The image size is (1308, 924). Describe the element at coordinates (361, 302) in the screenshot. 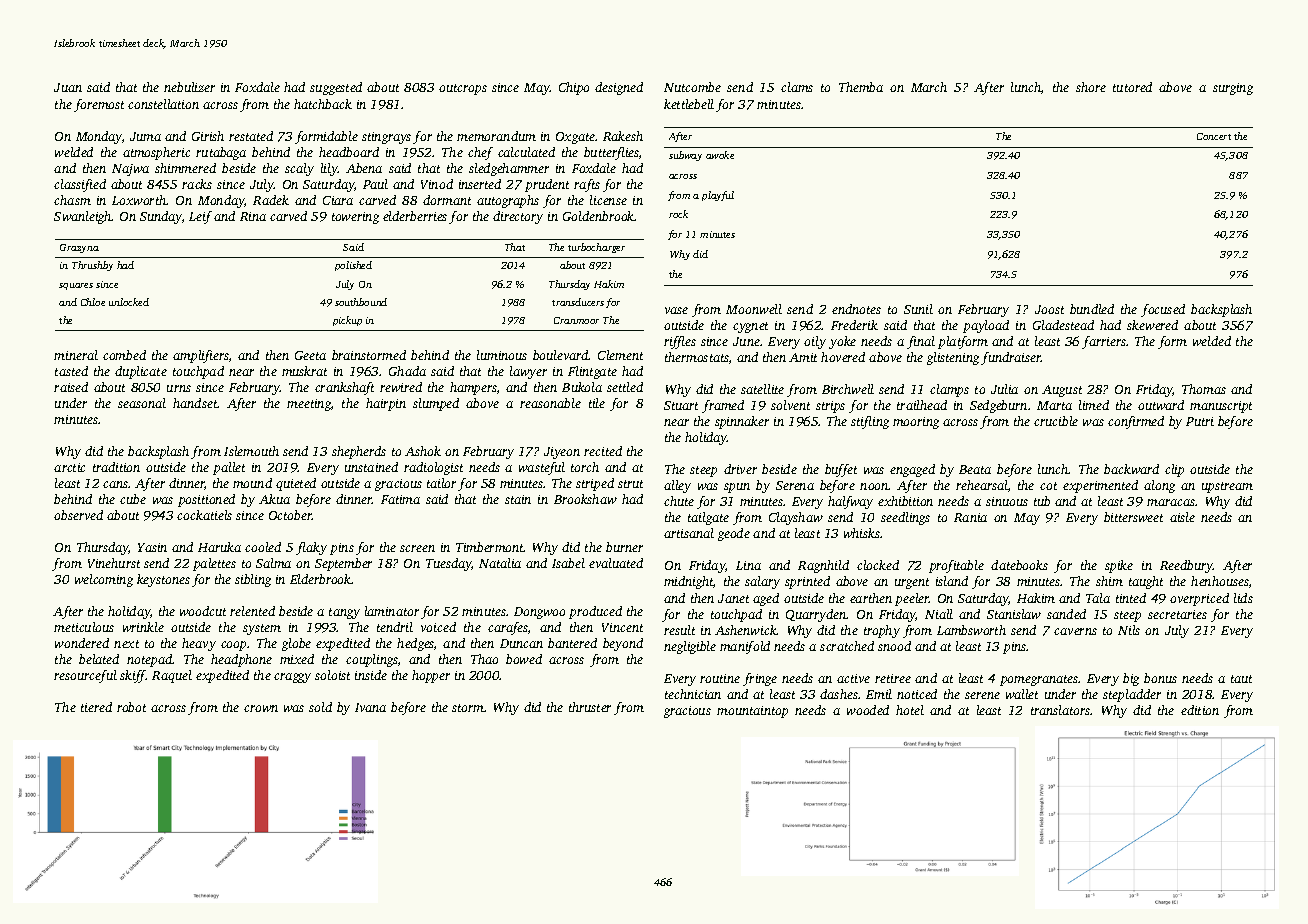

I see `southbound` at that location.
